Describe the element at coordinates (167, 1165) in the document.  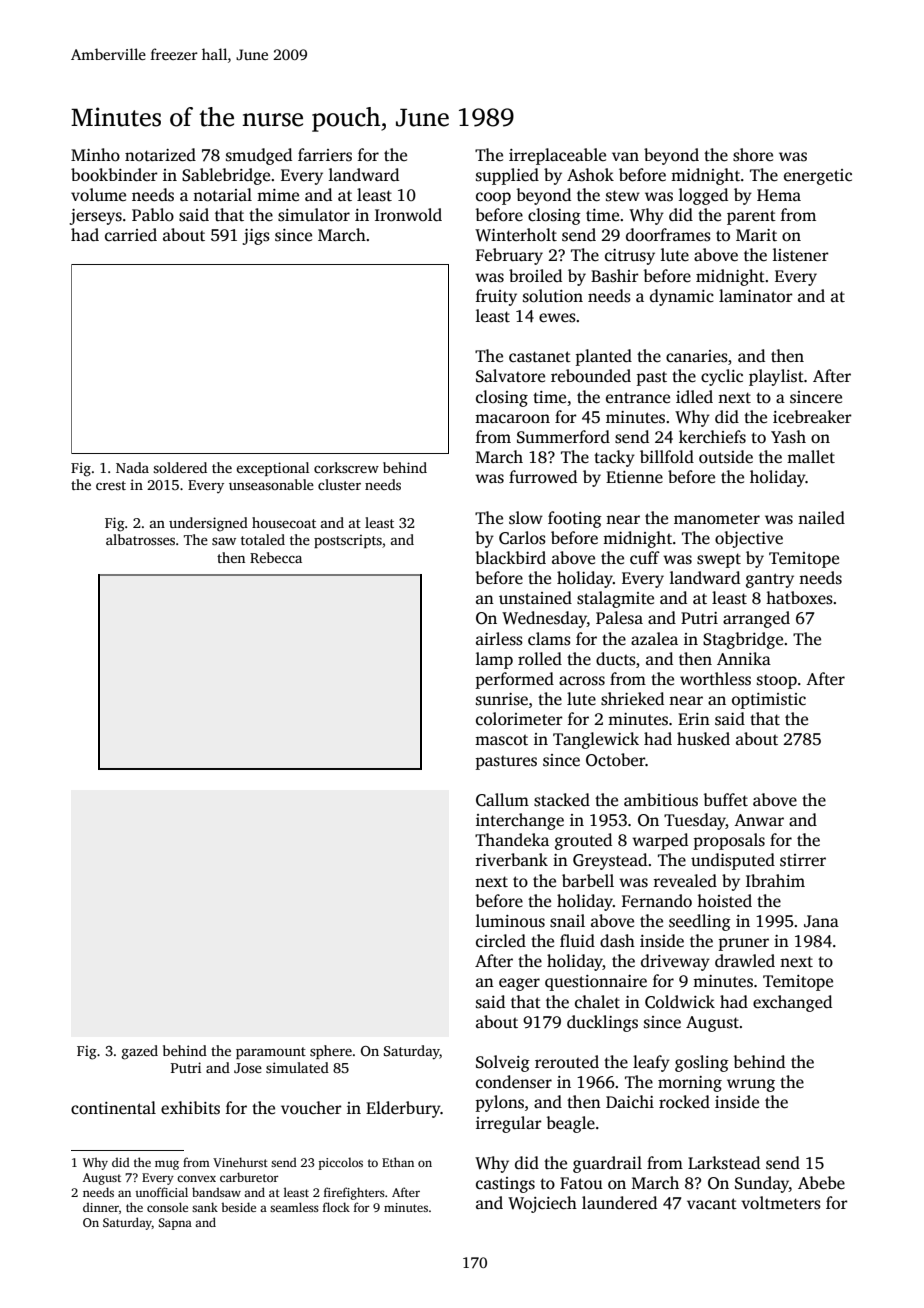
I see `mug` at that location.
